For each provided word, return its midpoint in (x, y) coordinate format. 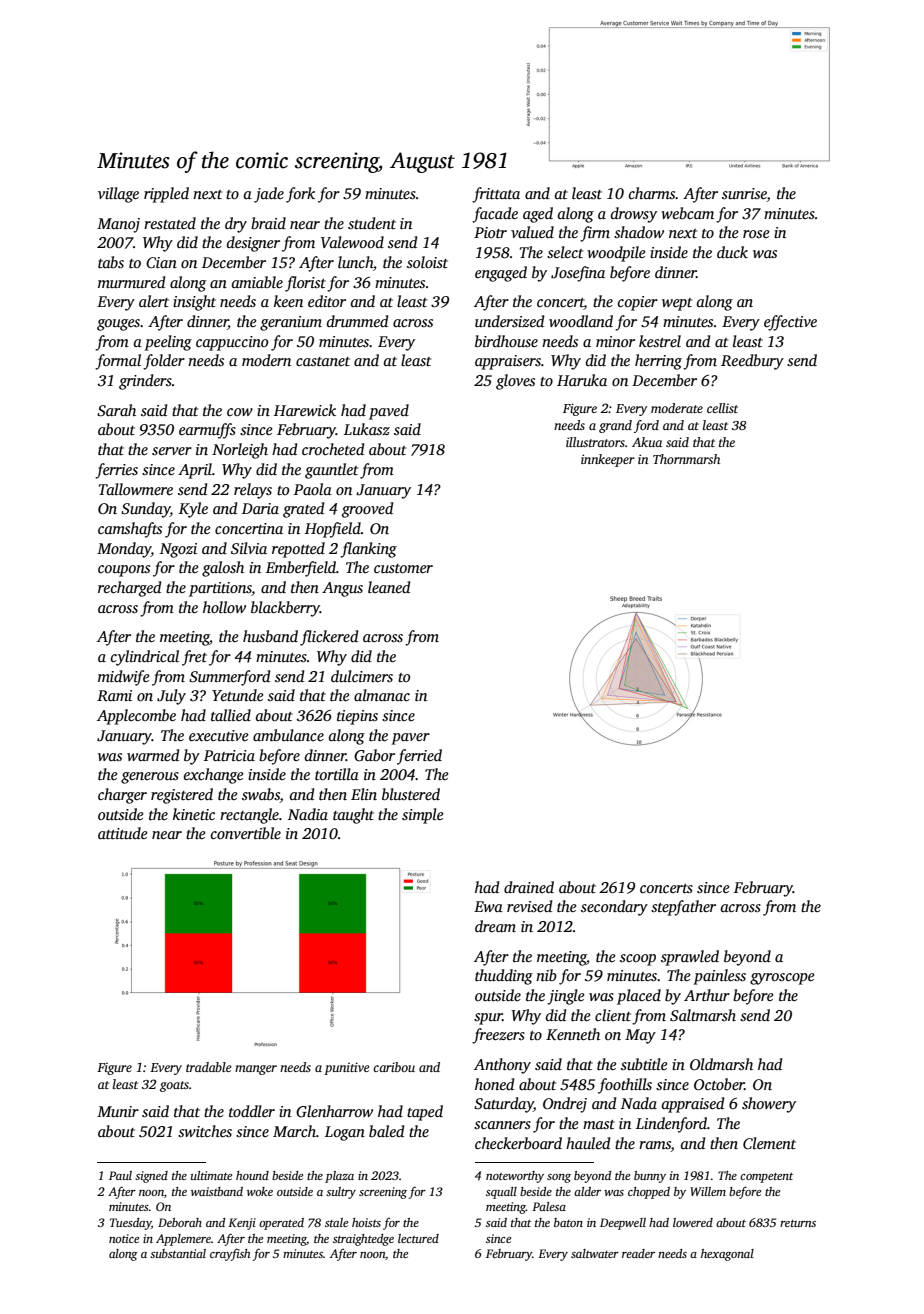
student (372, 223)
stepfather (683, 908)
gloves (515, 382)
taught (353, 816)
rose (756, 234)
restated (170, 223)
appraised (693, 1105)
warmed (153, 755)
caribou (394, 1067)
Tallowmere (136, 489)
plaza (339, 1177)
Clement (769, 1143)
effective (790, 323)
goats (174, 1086)
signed (151, 1177)
